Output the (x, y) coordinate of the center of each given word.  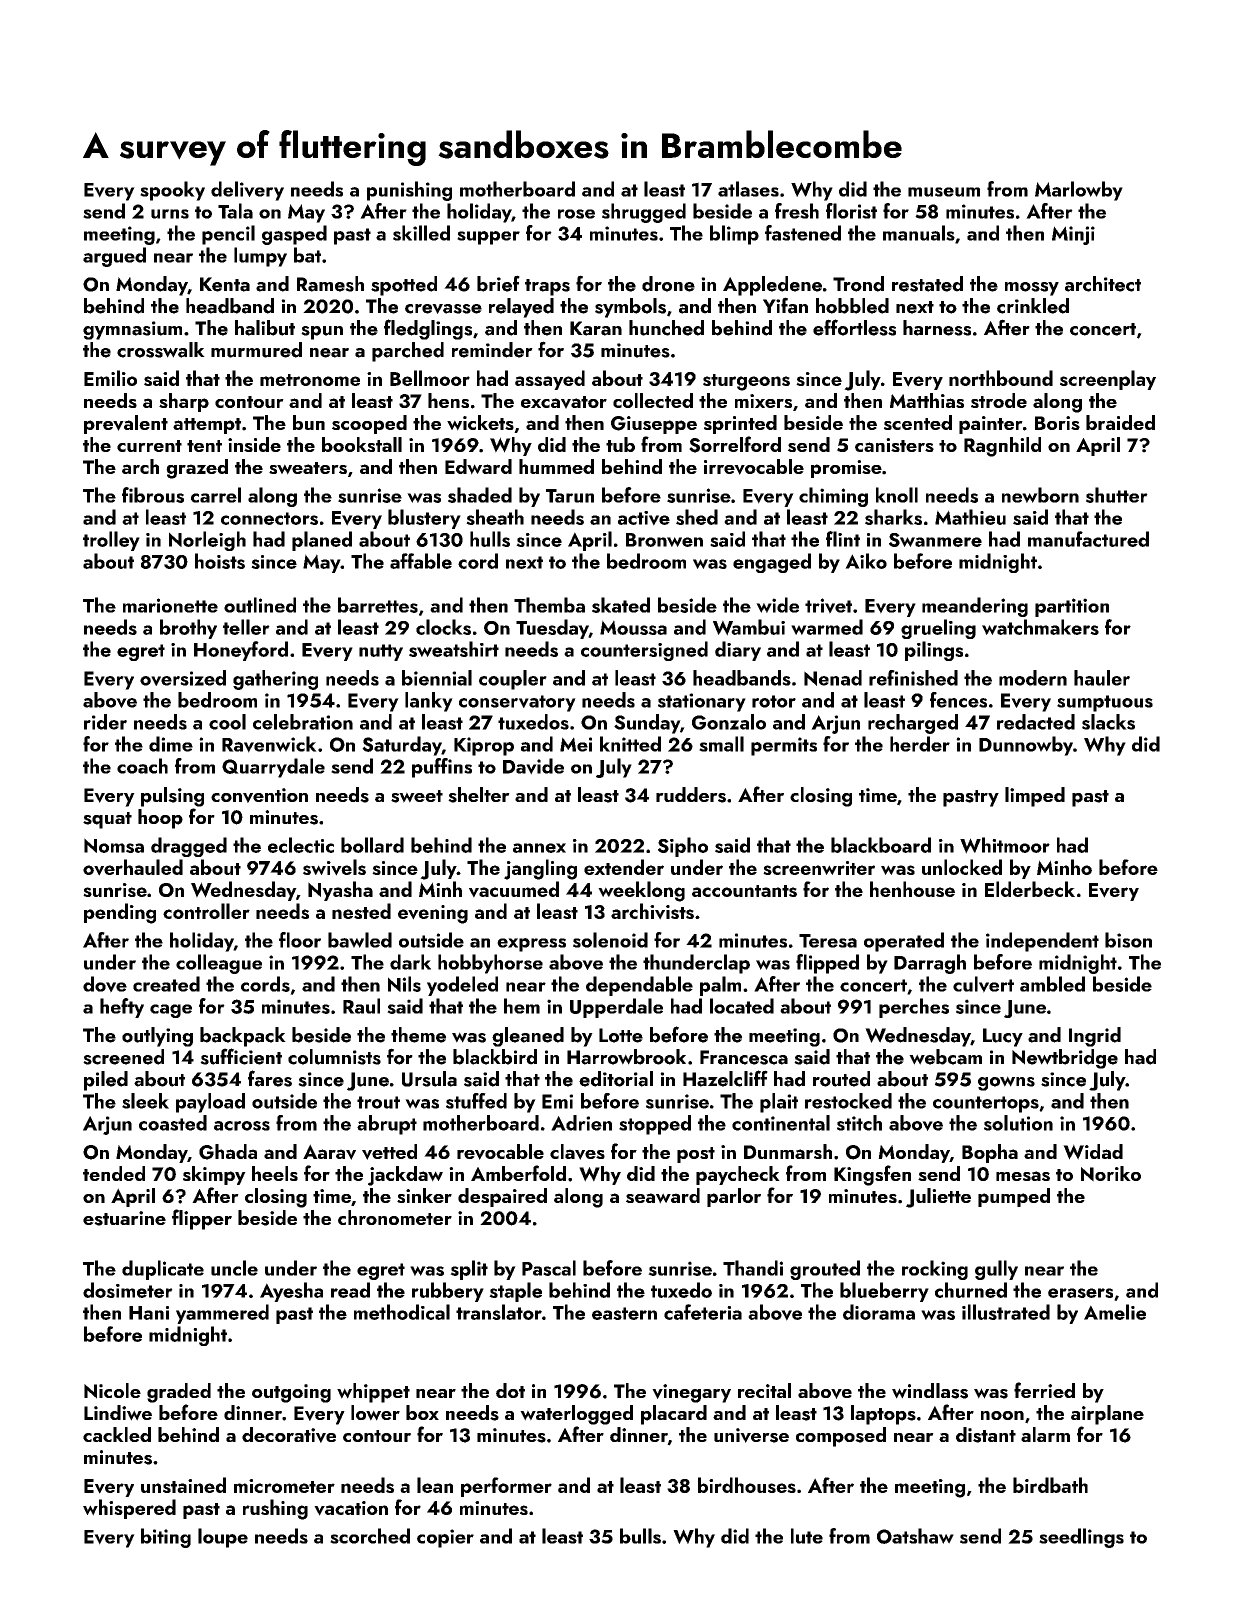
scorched (370, 1536)
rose (576, 214)
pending (120, 913)
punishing (409, 191)
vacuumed (514, 889)
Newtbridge (1065, 1059)
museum (944, 192)
